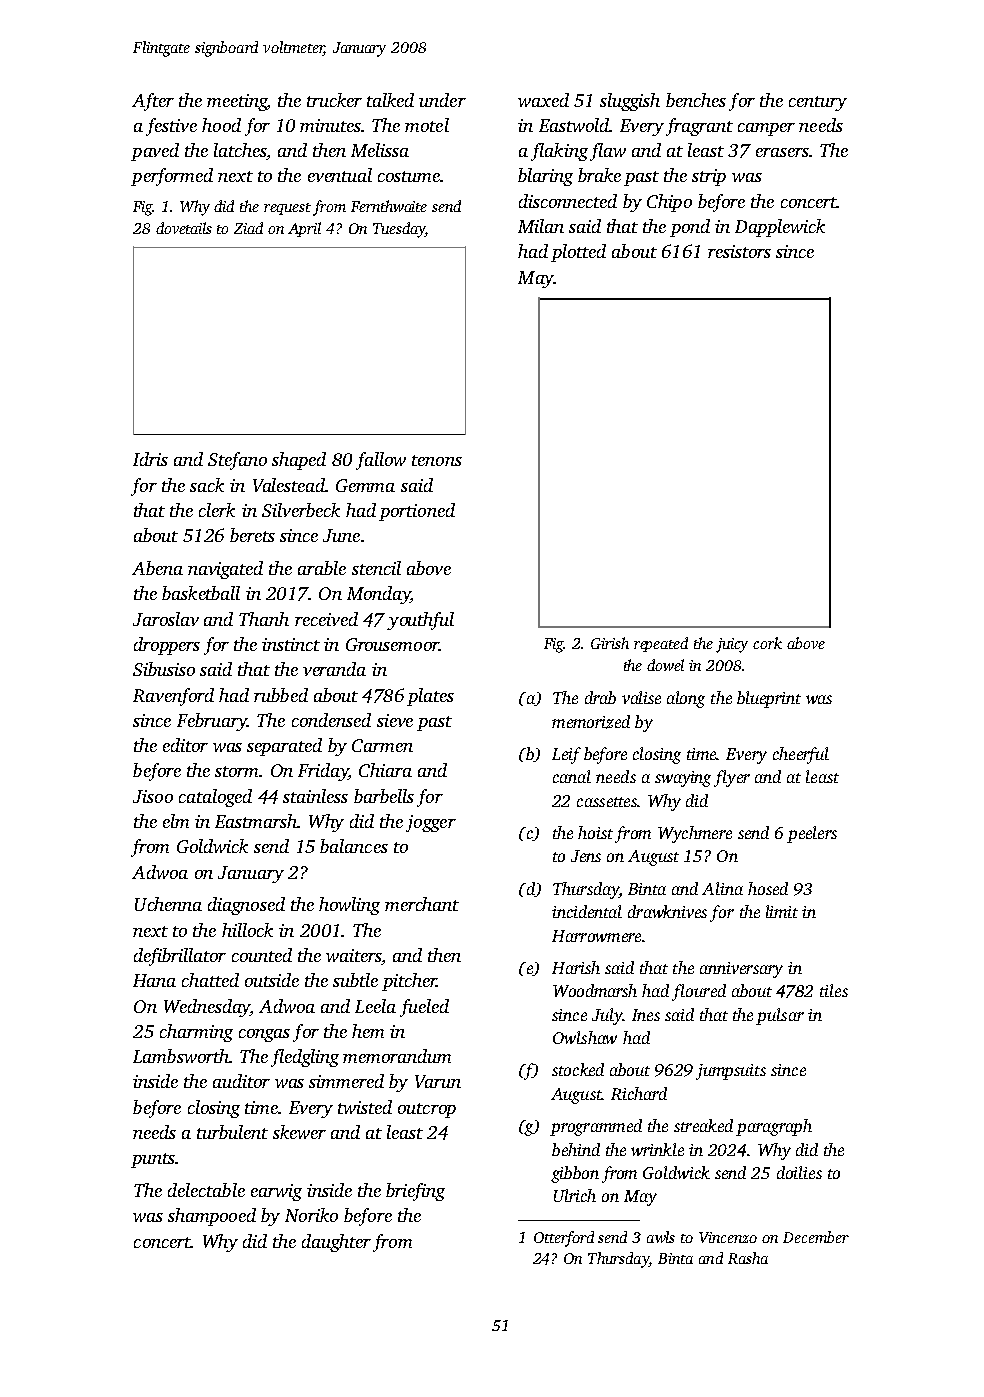 The image size is (984, 1397). I want to click on tenons, so click(437, 460).
